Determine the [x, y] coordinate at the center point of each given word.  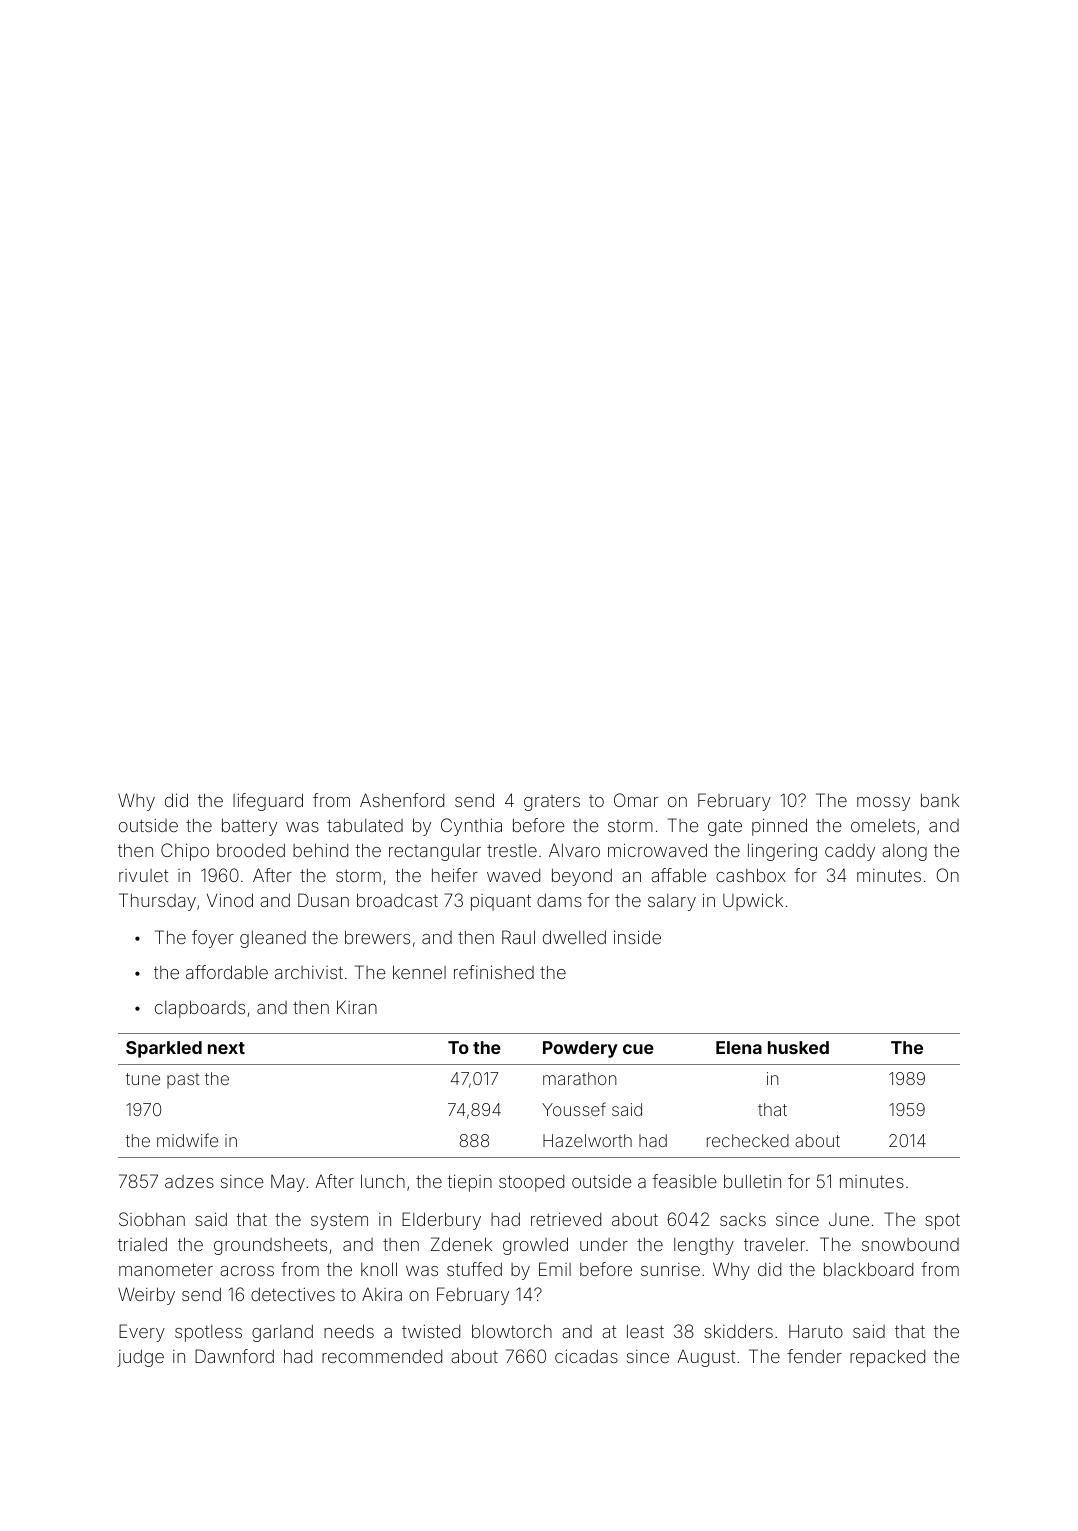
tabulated [365, 825]
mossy [883, 804]
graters [552, 803]
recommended [382, 1356]
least [645, 1331]
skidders [738, 1331]
